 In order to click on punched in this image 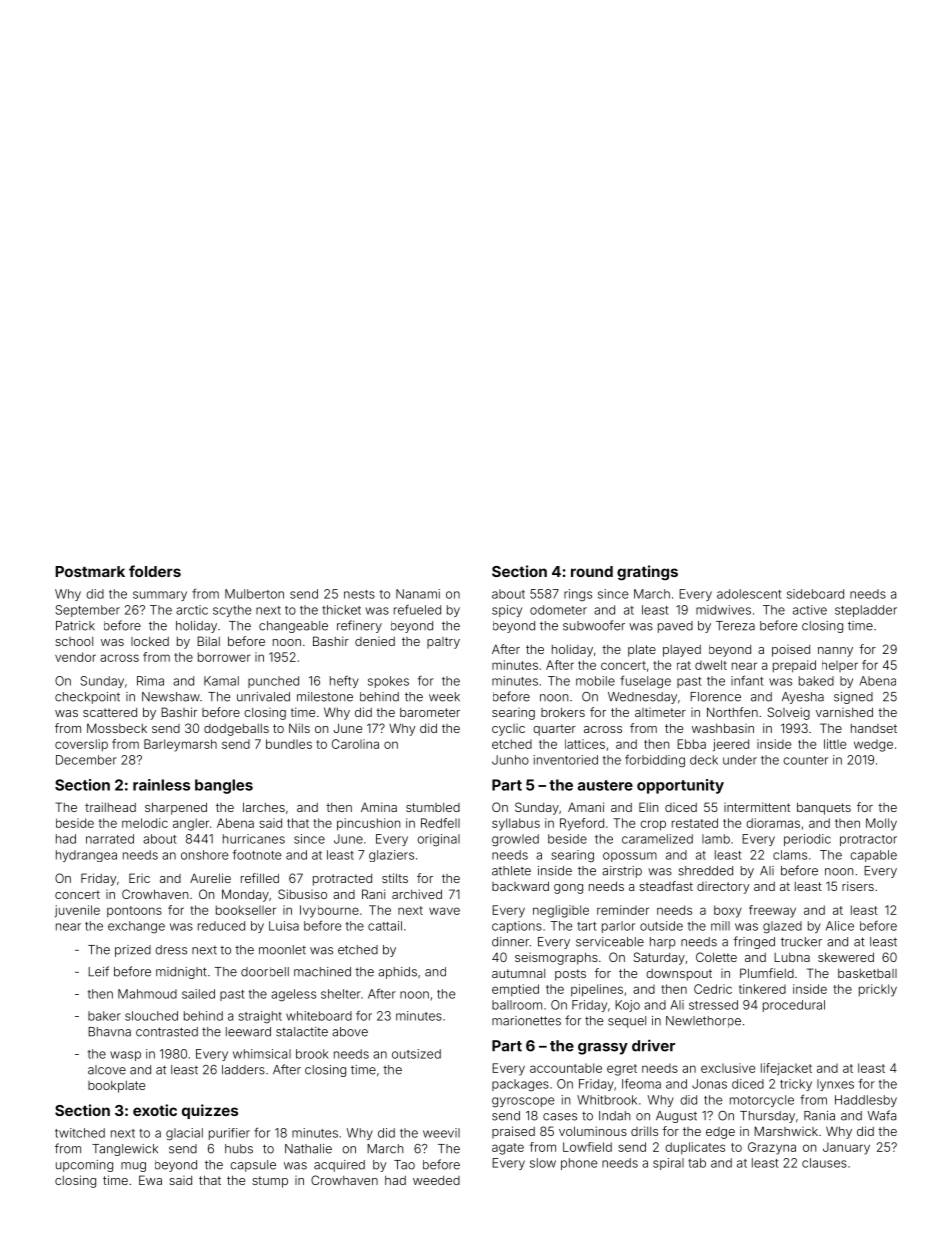, I will do `click(273, 682)`.
